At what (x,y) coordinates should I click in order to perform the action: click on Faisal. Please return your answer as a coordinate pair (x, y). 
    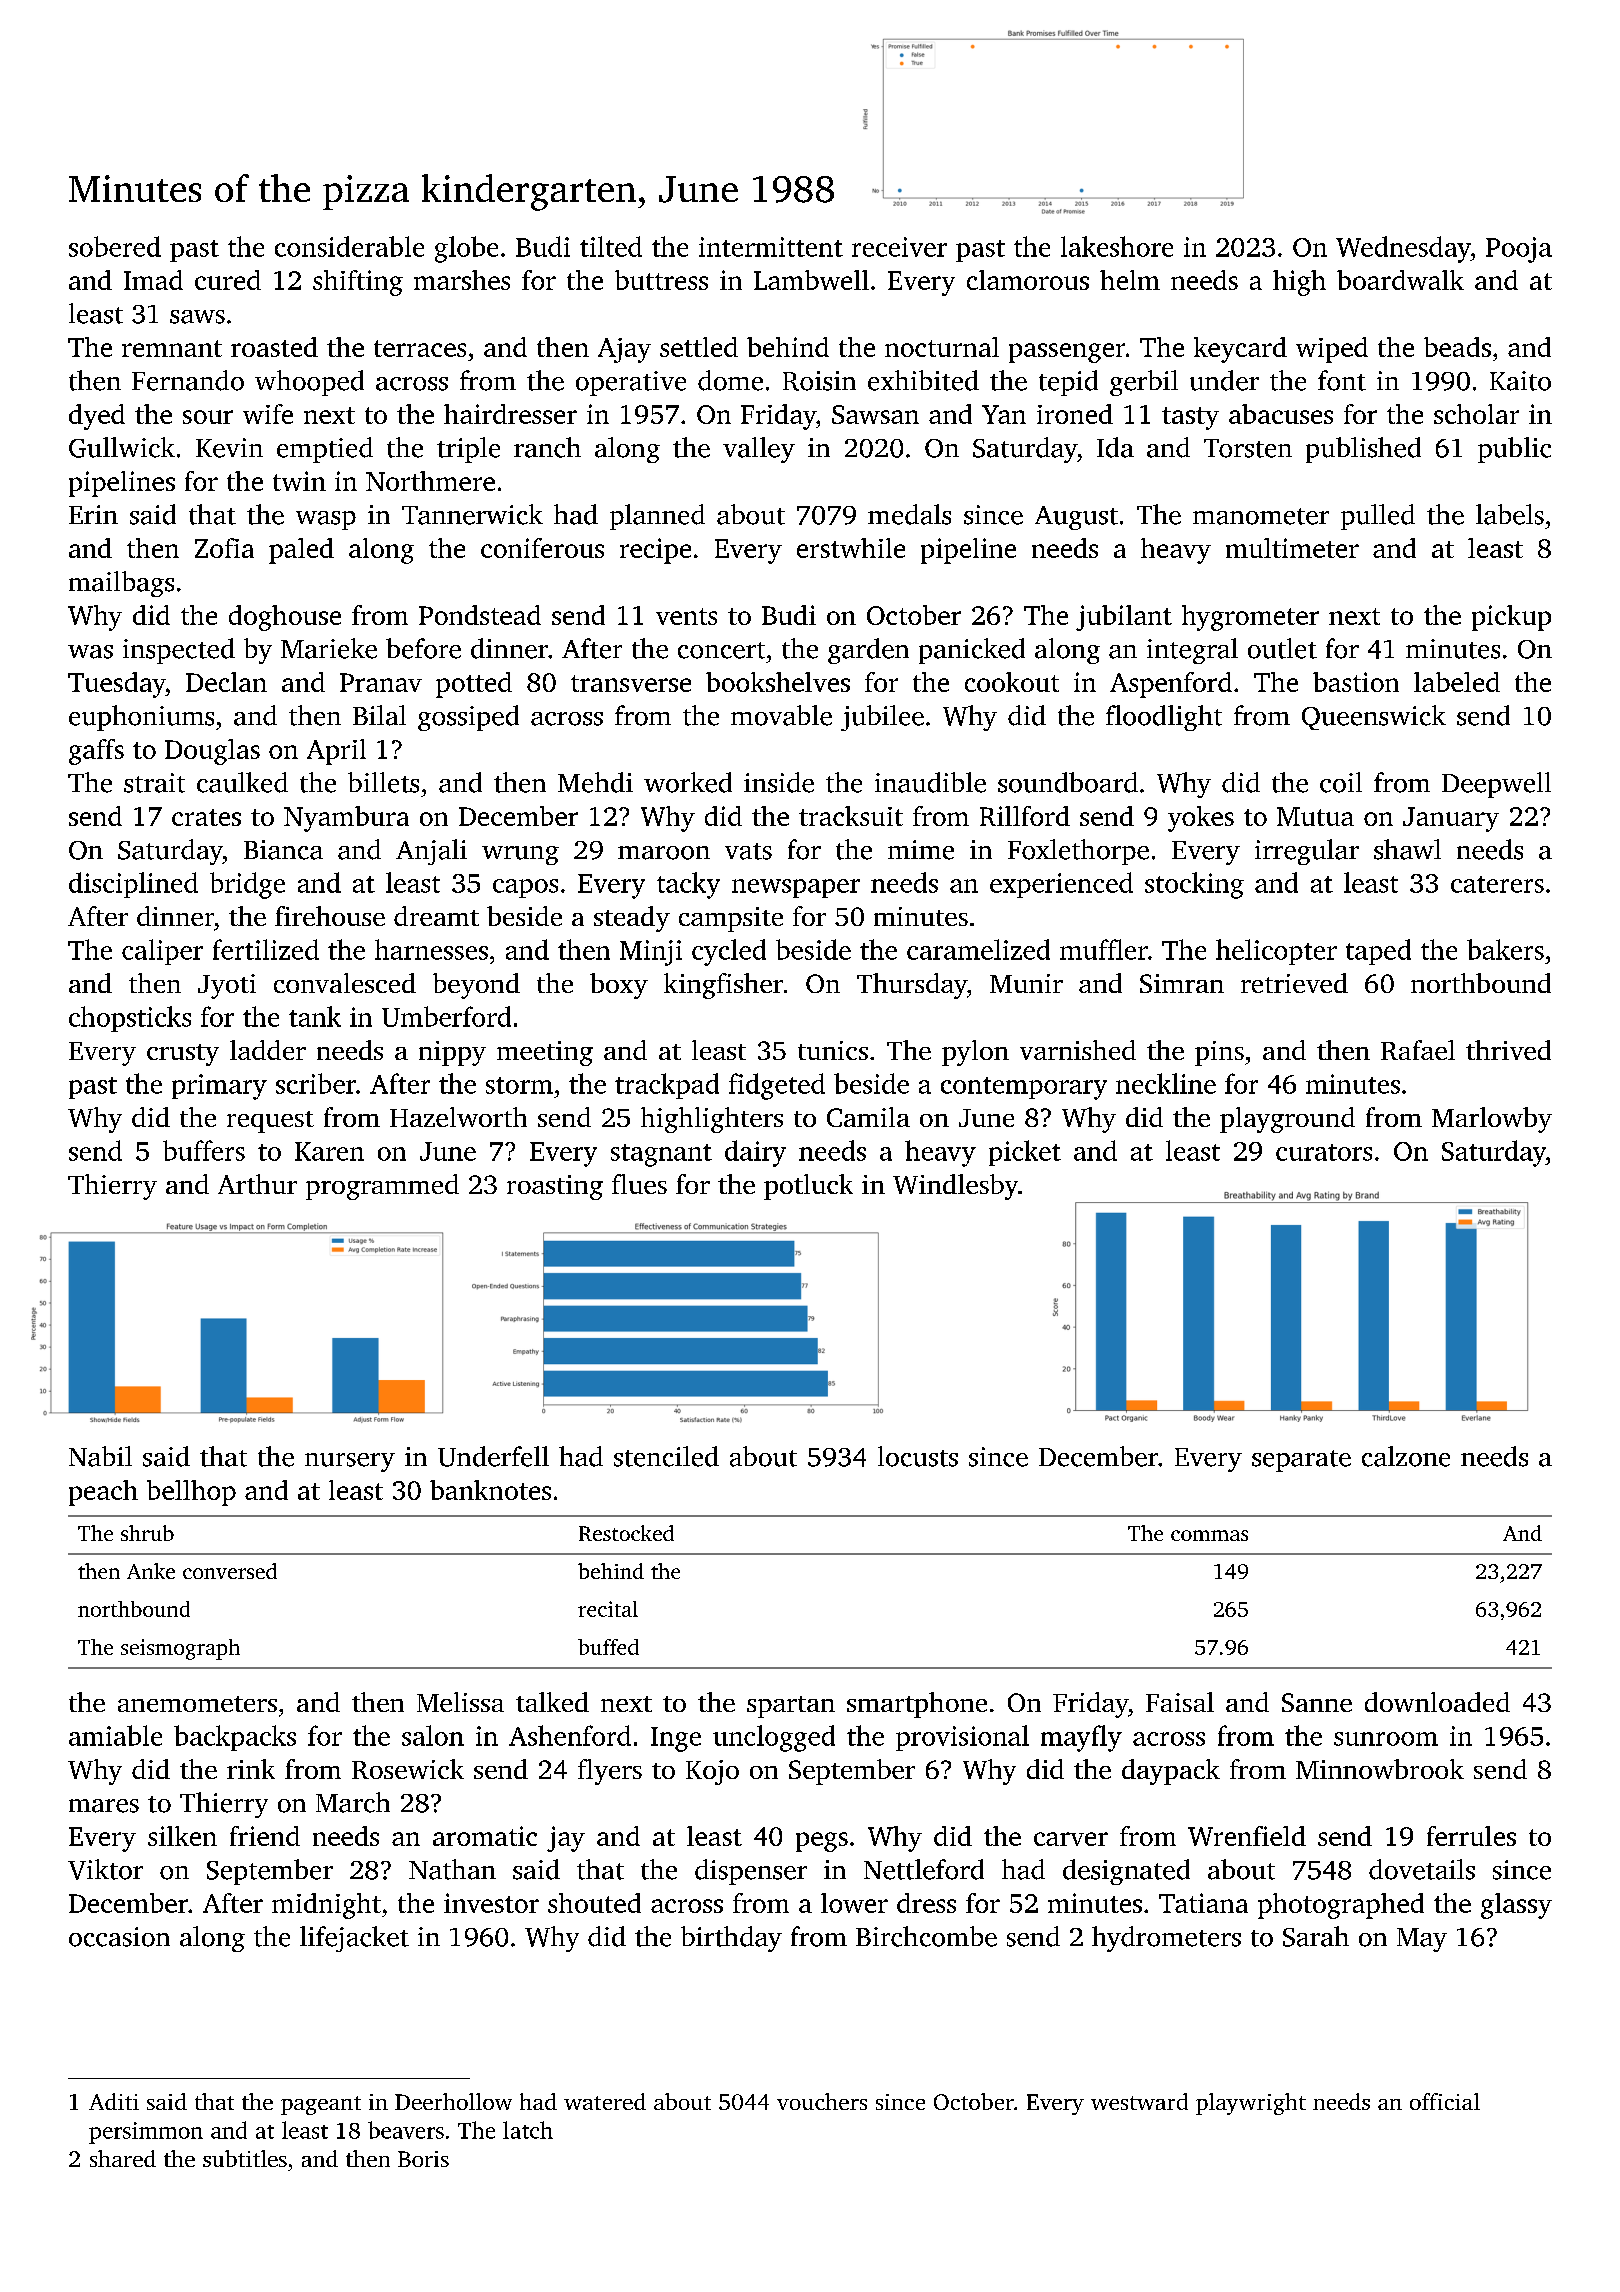
    Looking at the image, I should click on (1180, 1702).
